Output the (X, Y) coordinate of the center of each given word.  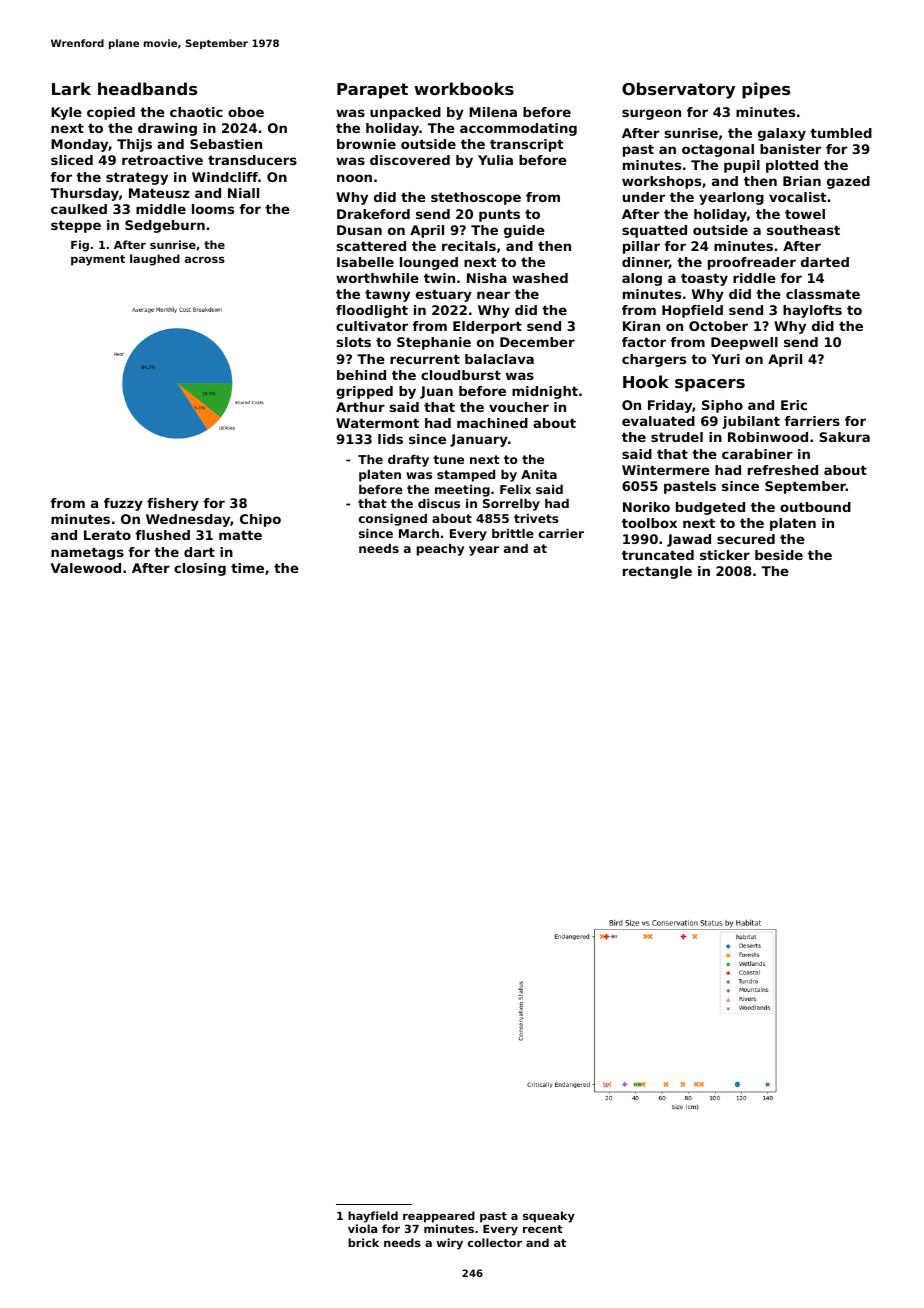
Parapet (372, 91)
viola (362, 1228)
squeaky (549, 1217)
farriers (812, 421)
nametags (87, 553)
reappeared (439, 1217)
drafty (408, 461)
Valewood (86, 568)
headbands (147, 88)
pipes (766, 90)
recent (543, 1229)
